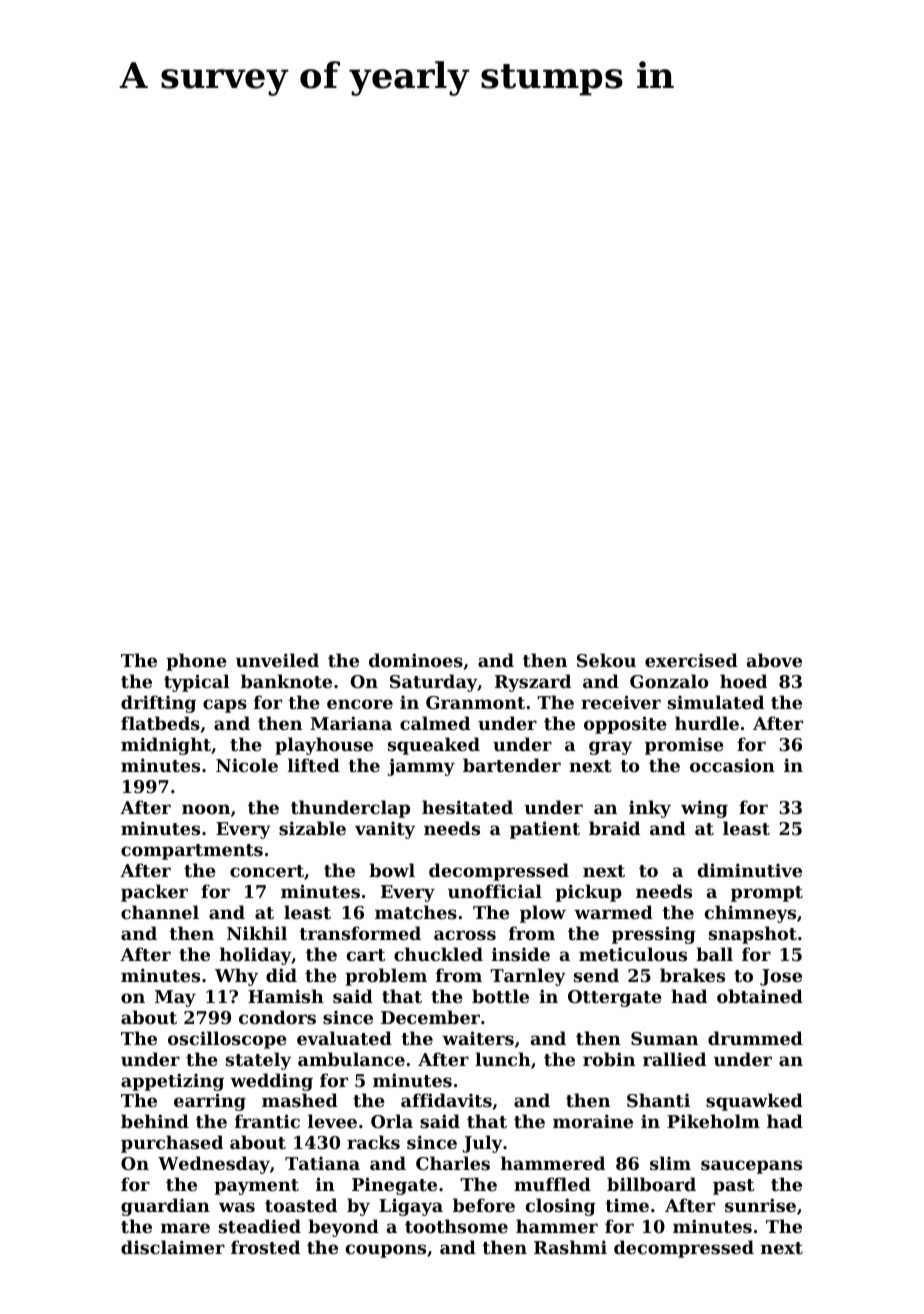  Describe the element at coordinates (749, 870) in the screenshot. I see `diminutive` at that location.
